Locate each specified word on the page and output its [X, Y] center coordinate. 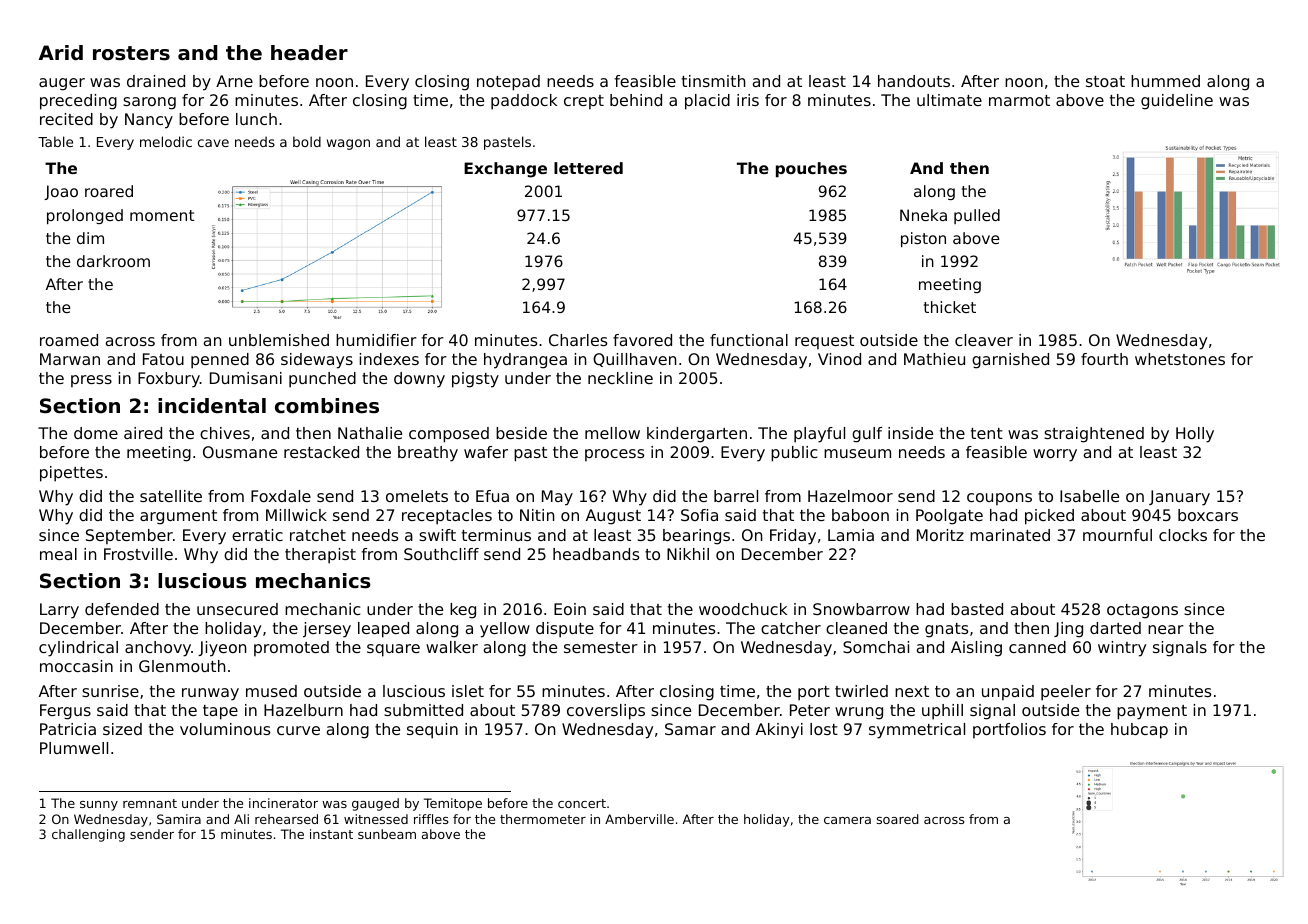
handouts [914, 81]
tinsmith [713, 81]
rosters [131, 53]
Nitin [537, 515]
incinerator [283, 803]
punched [322, 380]
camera [847, 820]
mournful [1117, 535]
